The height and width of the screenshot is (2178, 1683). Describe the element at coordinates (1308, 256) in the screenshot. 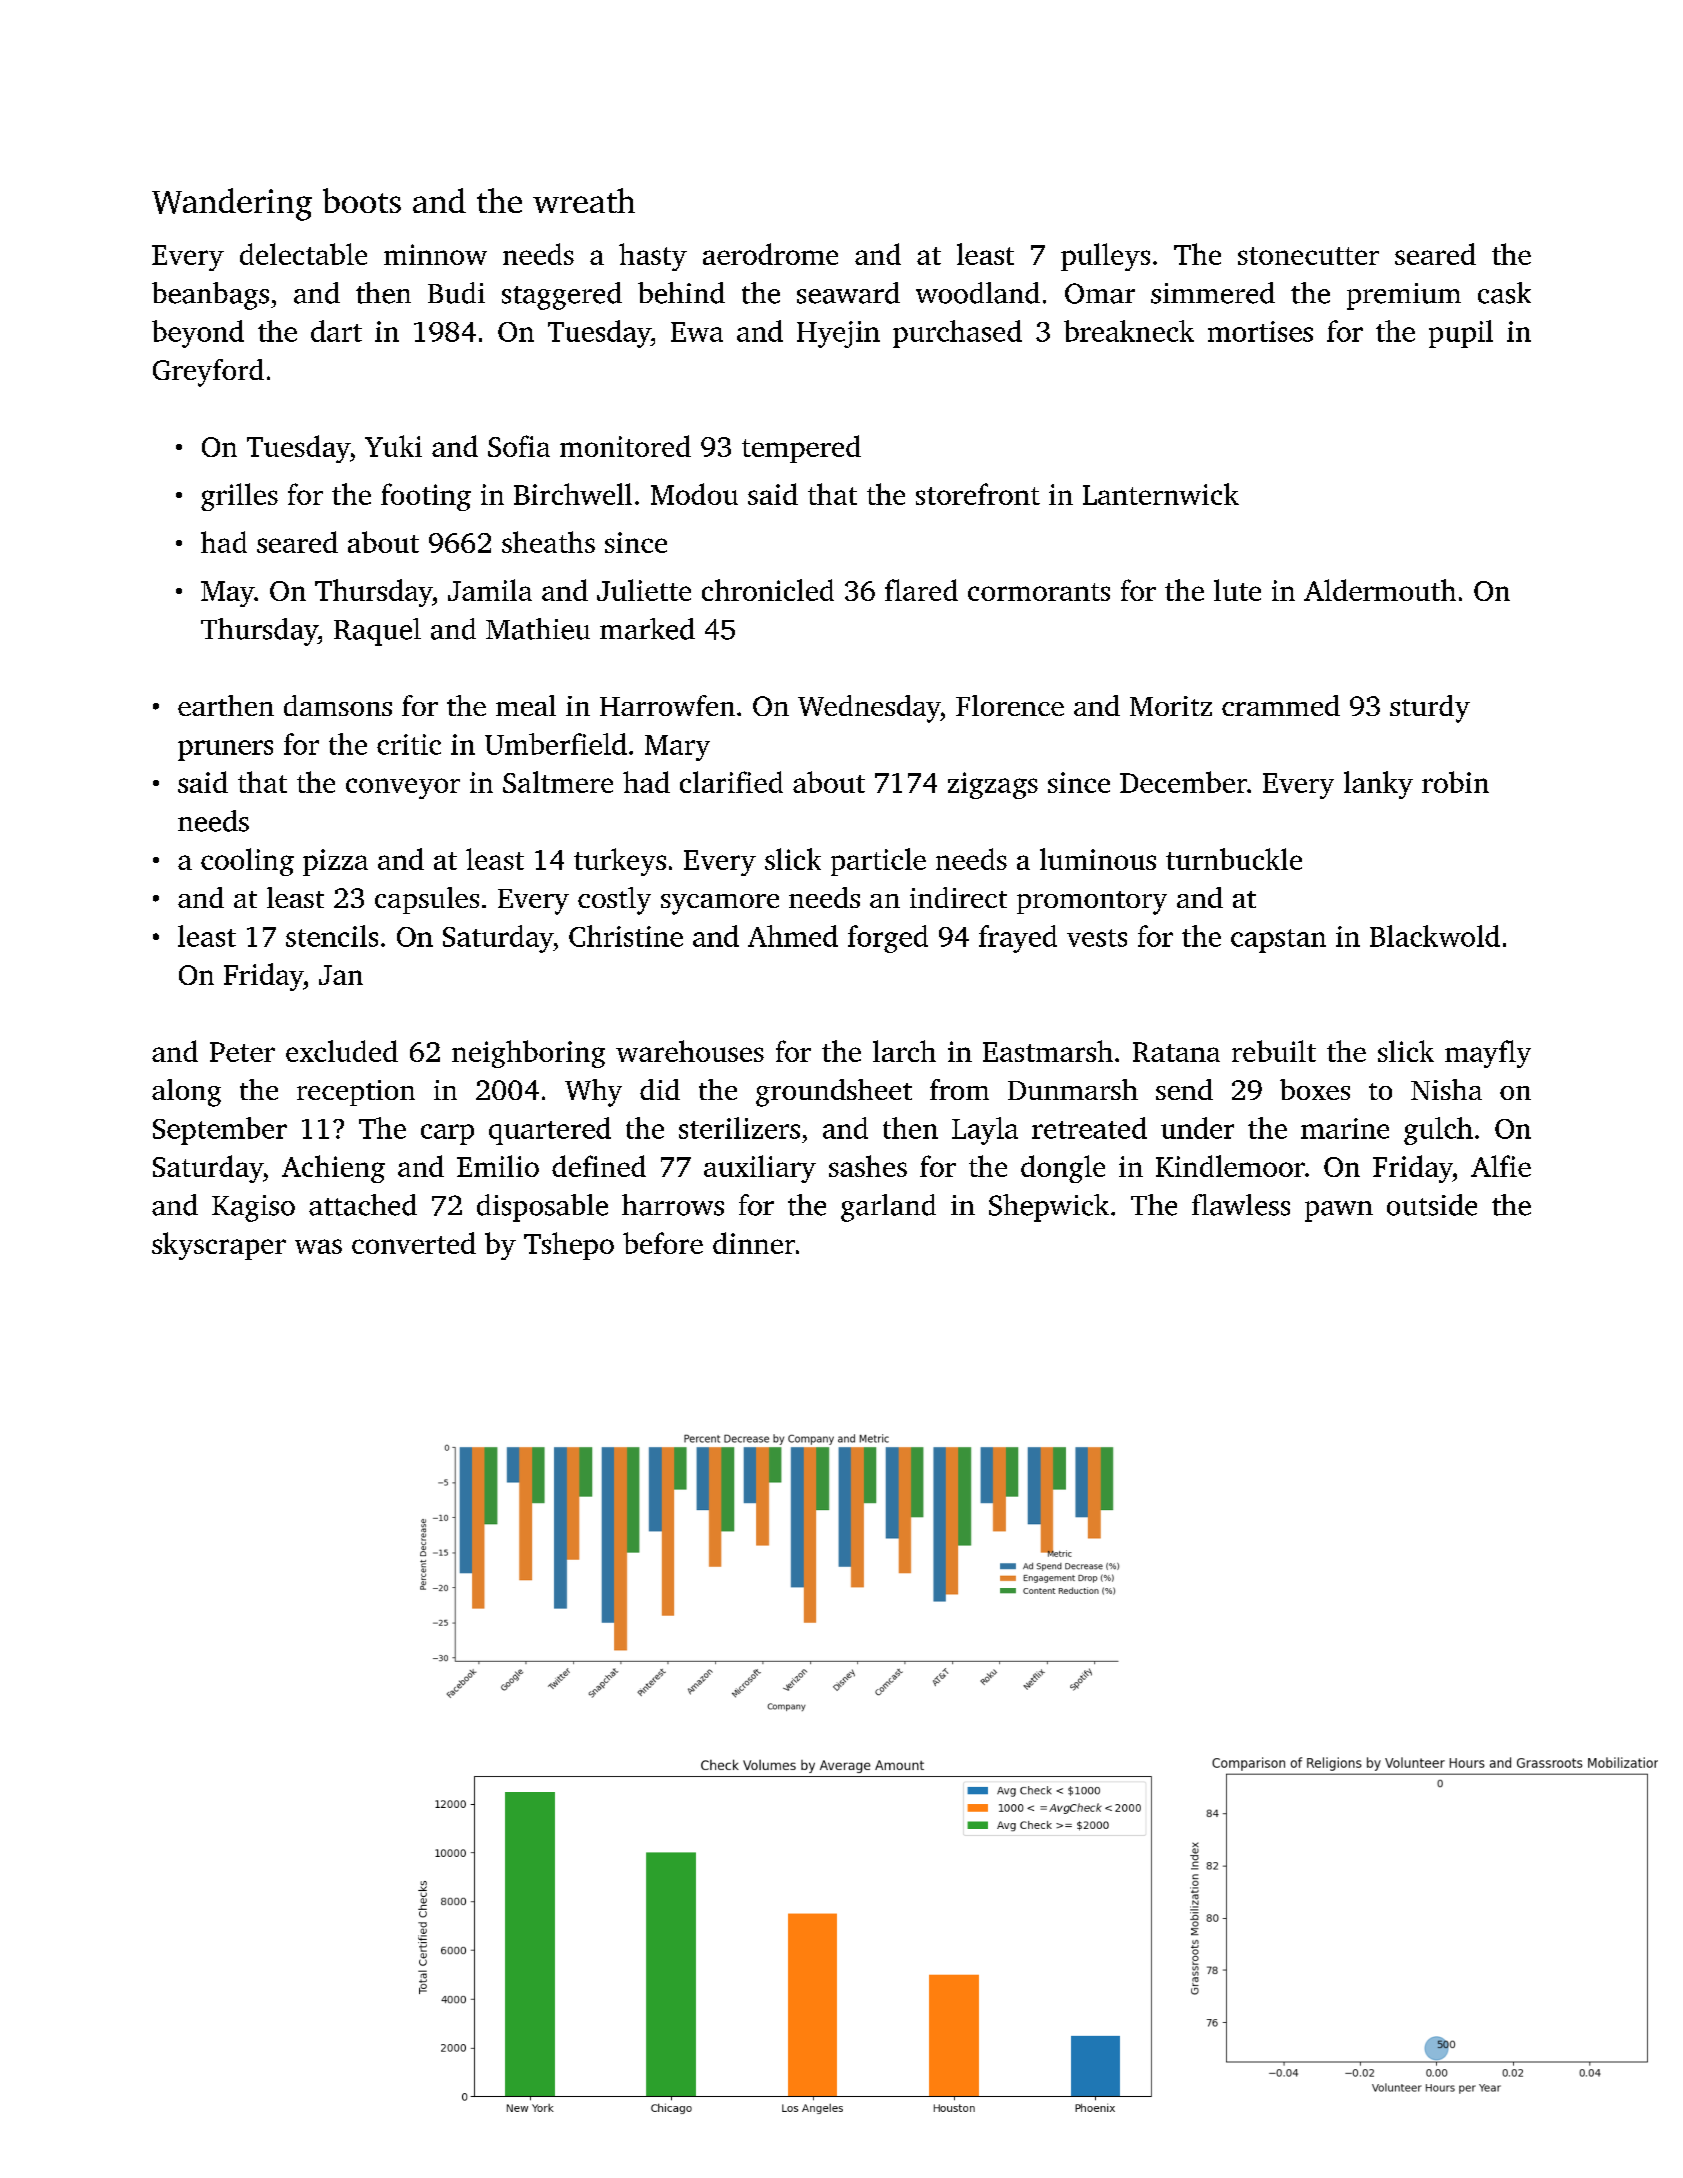

I see `stonecutter` at that location.
